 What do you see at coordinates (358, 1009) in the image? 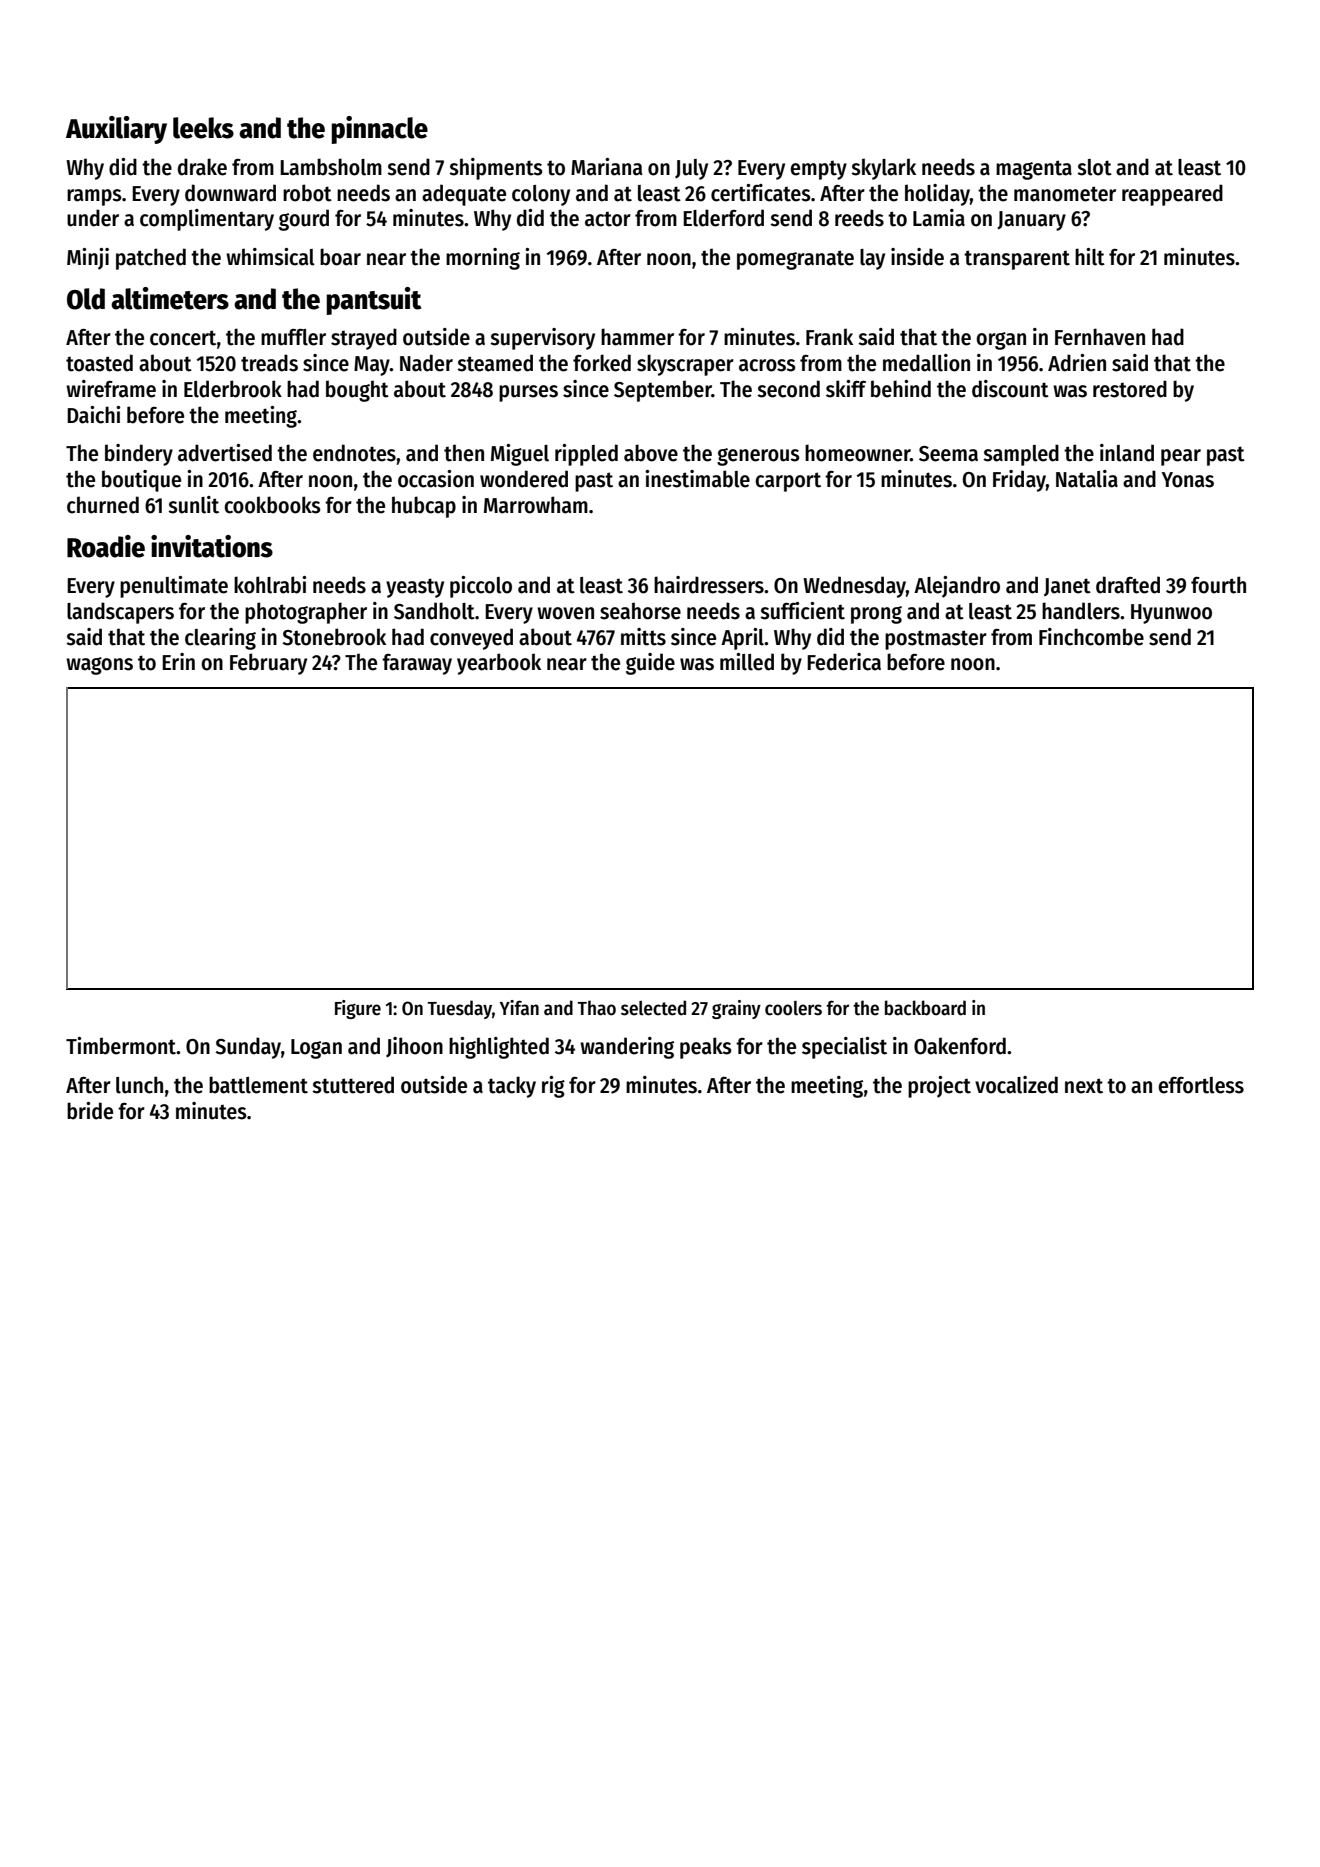
I see `Figure` at bounding box center [358, 1009].
